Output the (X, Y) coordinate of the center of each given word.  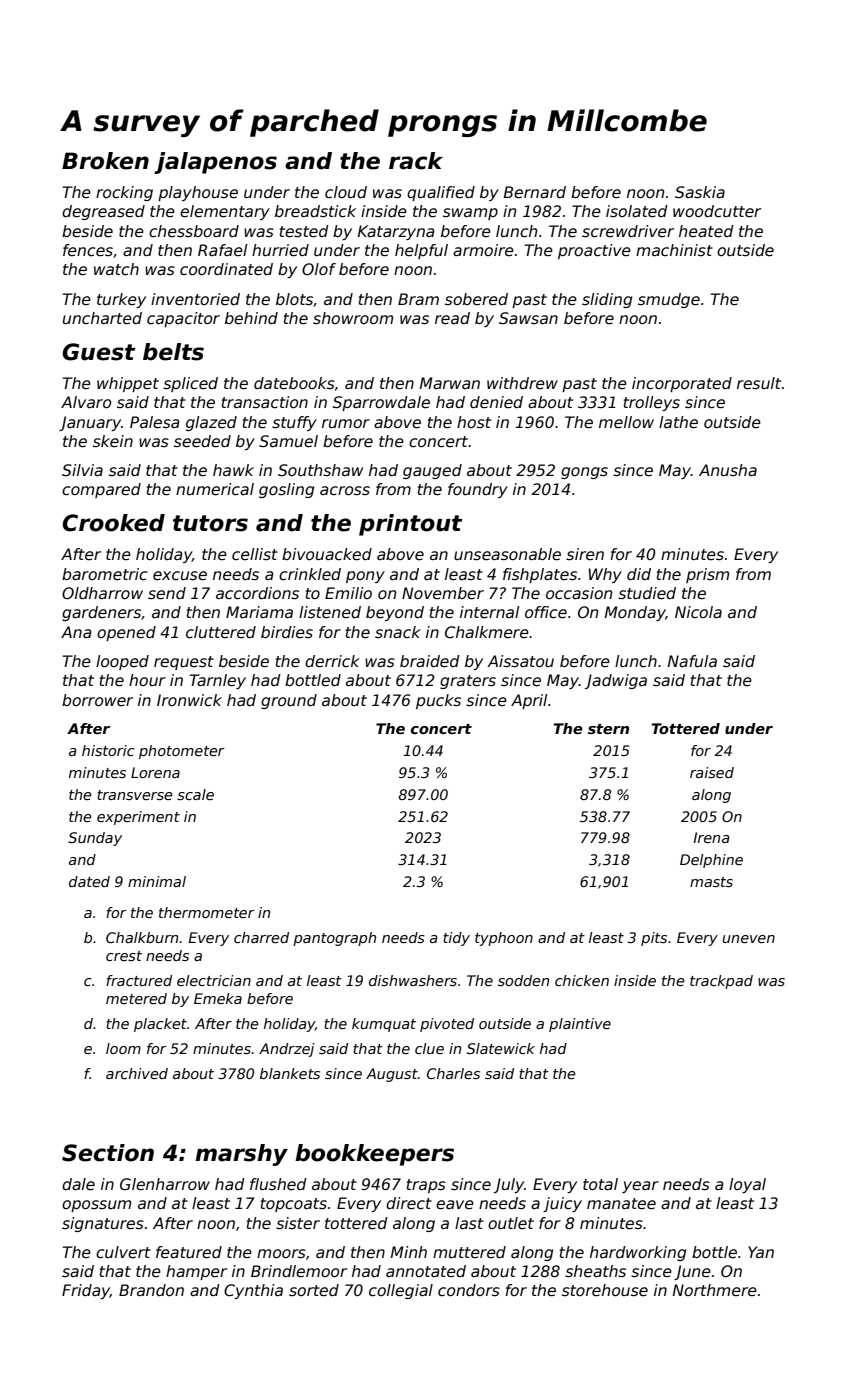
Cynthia (253, 1291)
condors (469, 1290)
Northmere (715, 1290)
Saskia (700, 192)
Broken (105, 161)
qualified (441, 193)
